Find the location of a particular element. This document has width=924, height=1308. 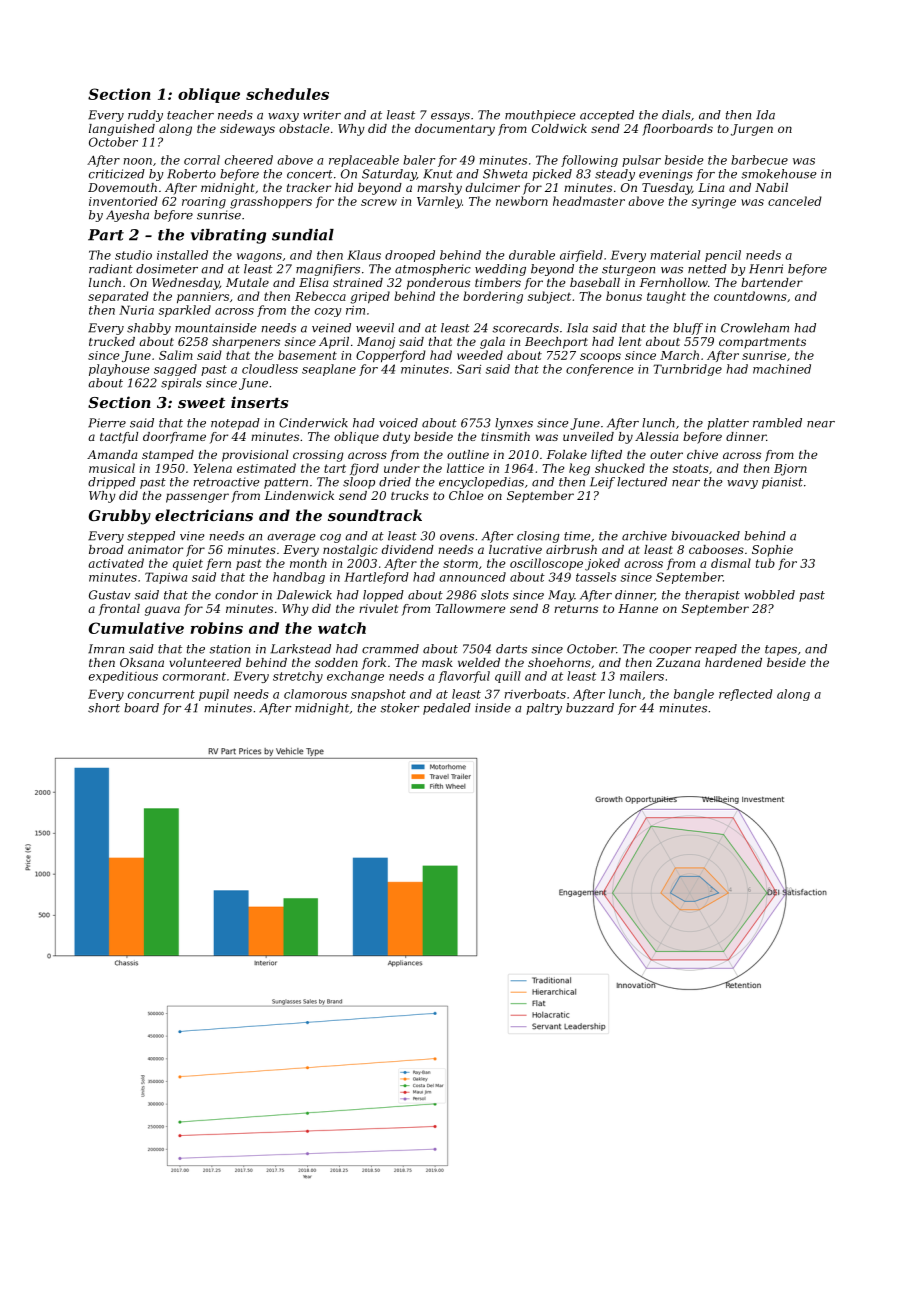

activated is located at coordinates (116, 563).
